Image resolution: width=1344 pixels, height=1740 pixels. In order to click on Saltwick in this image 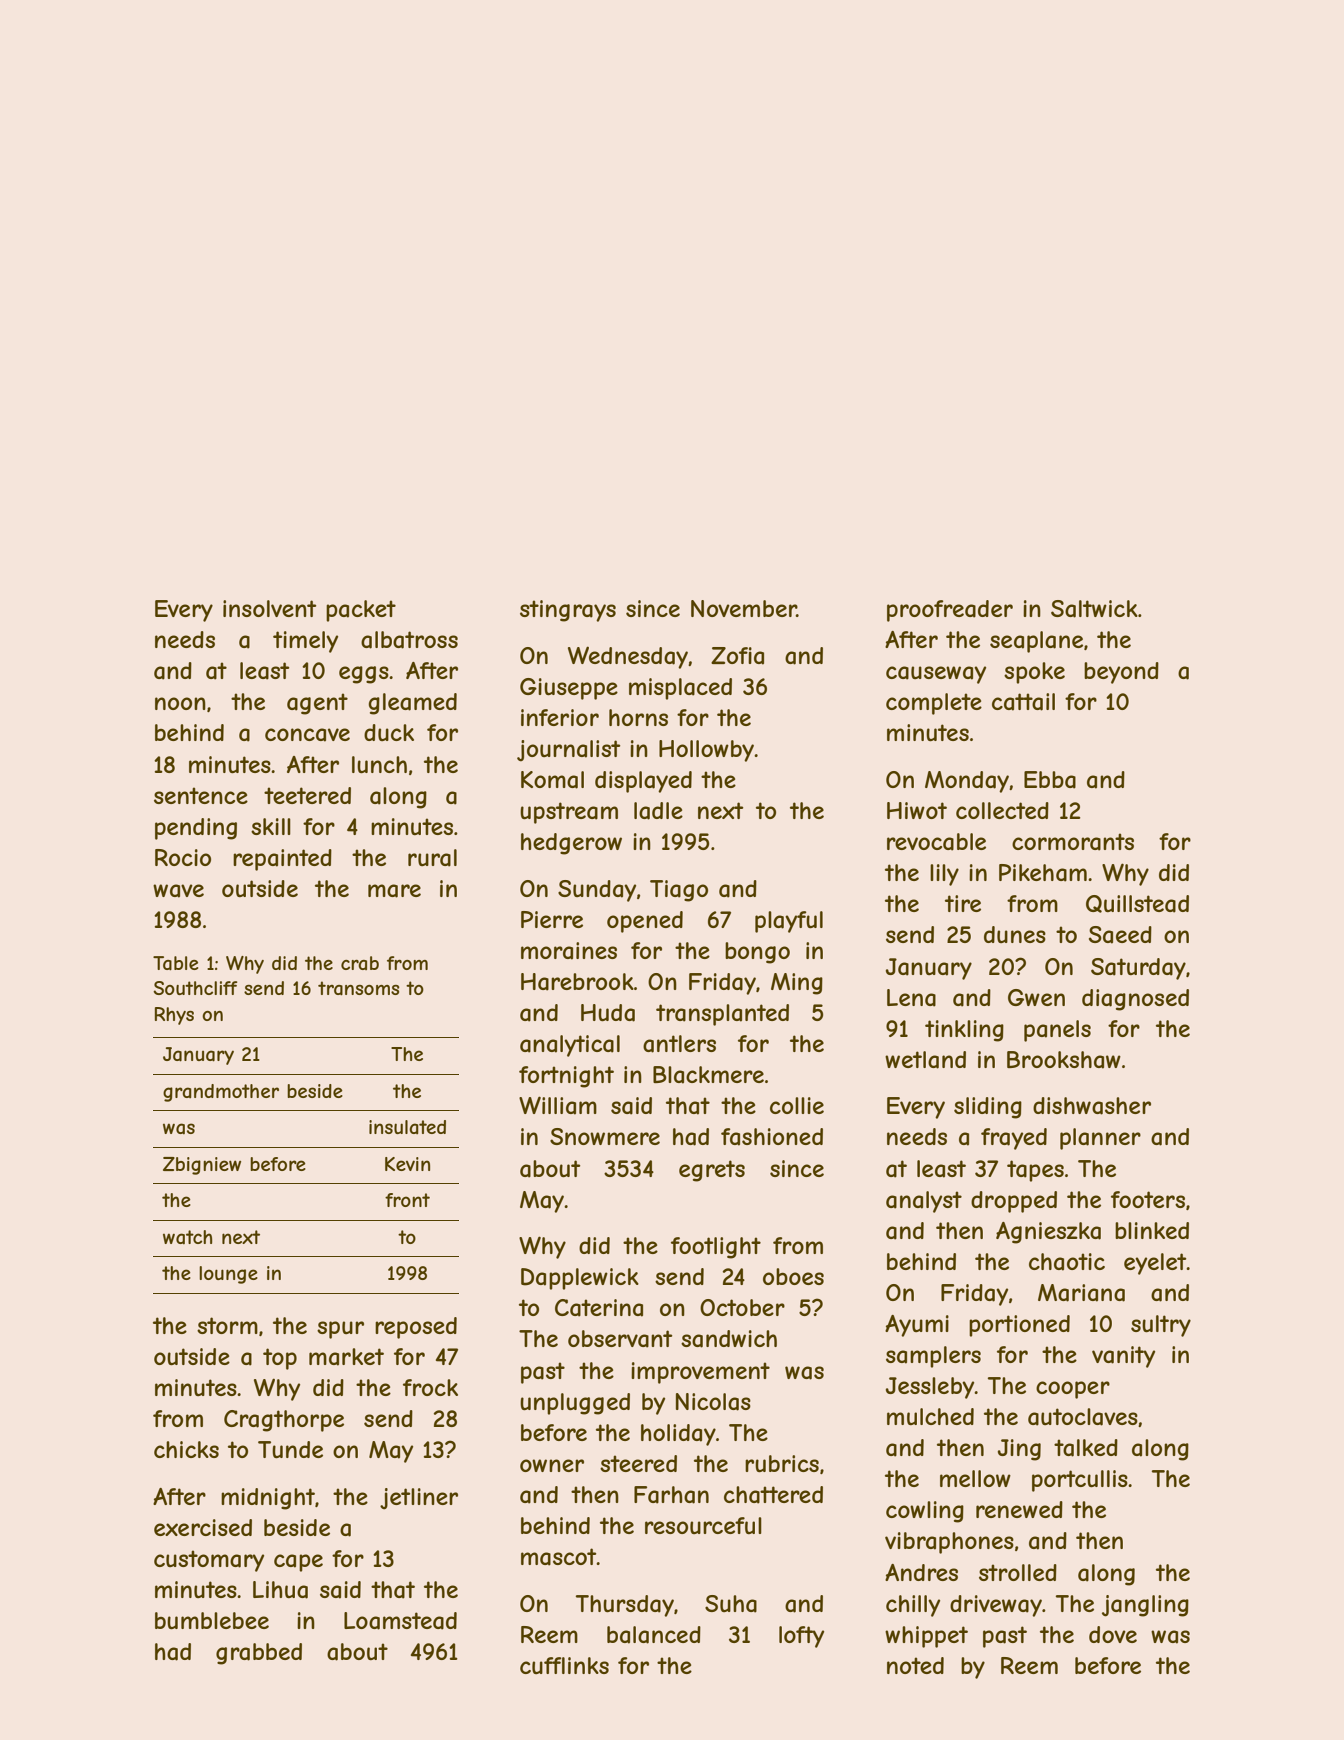, I will do `click(1094, 609)`.
